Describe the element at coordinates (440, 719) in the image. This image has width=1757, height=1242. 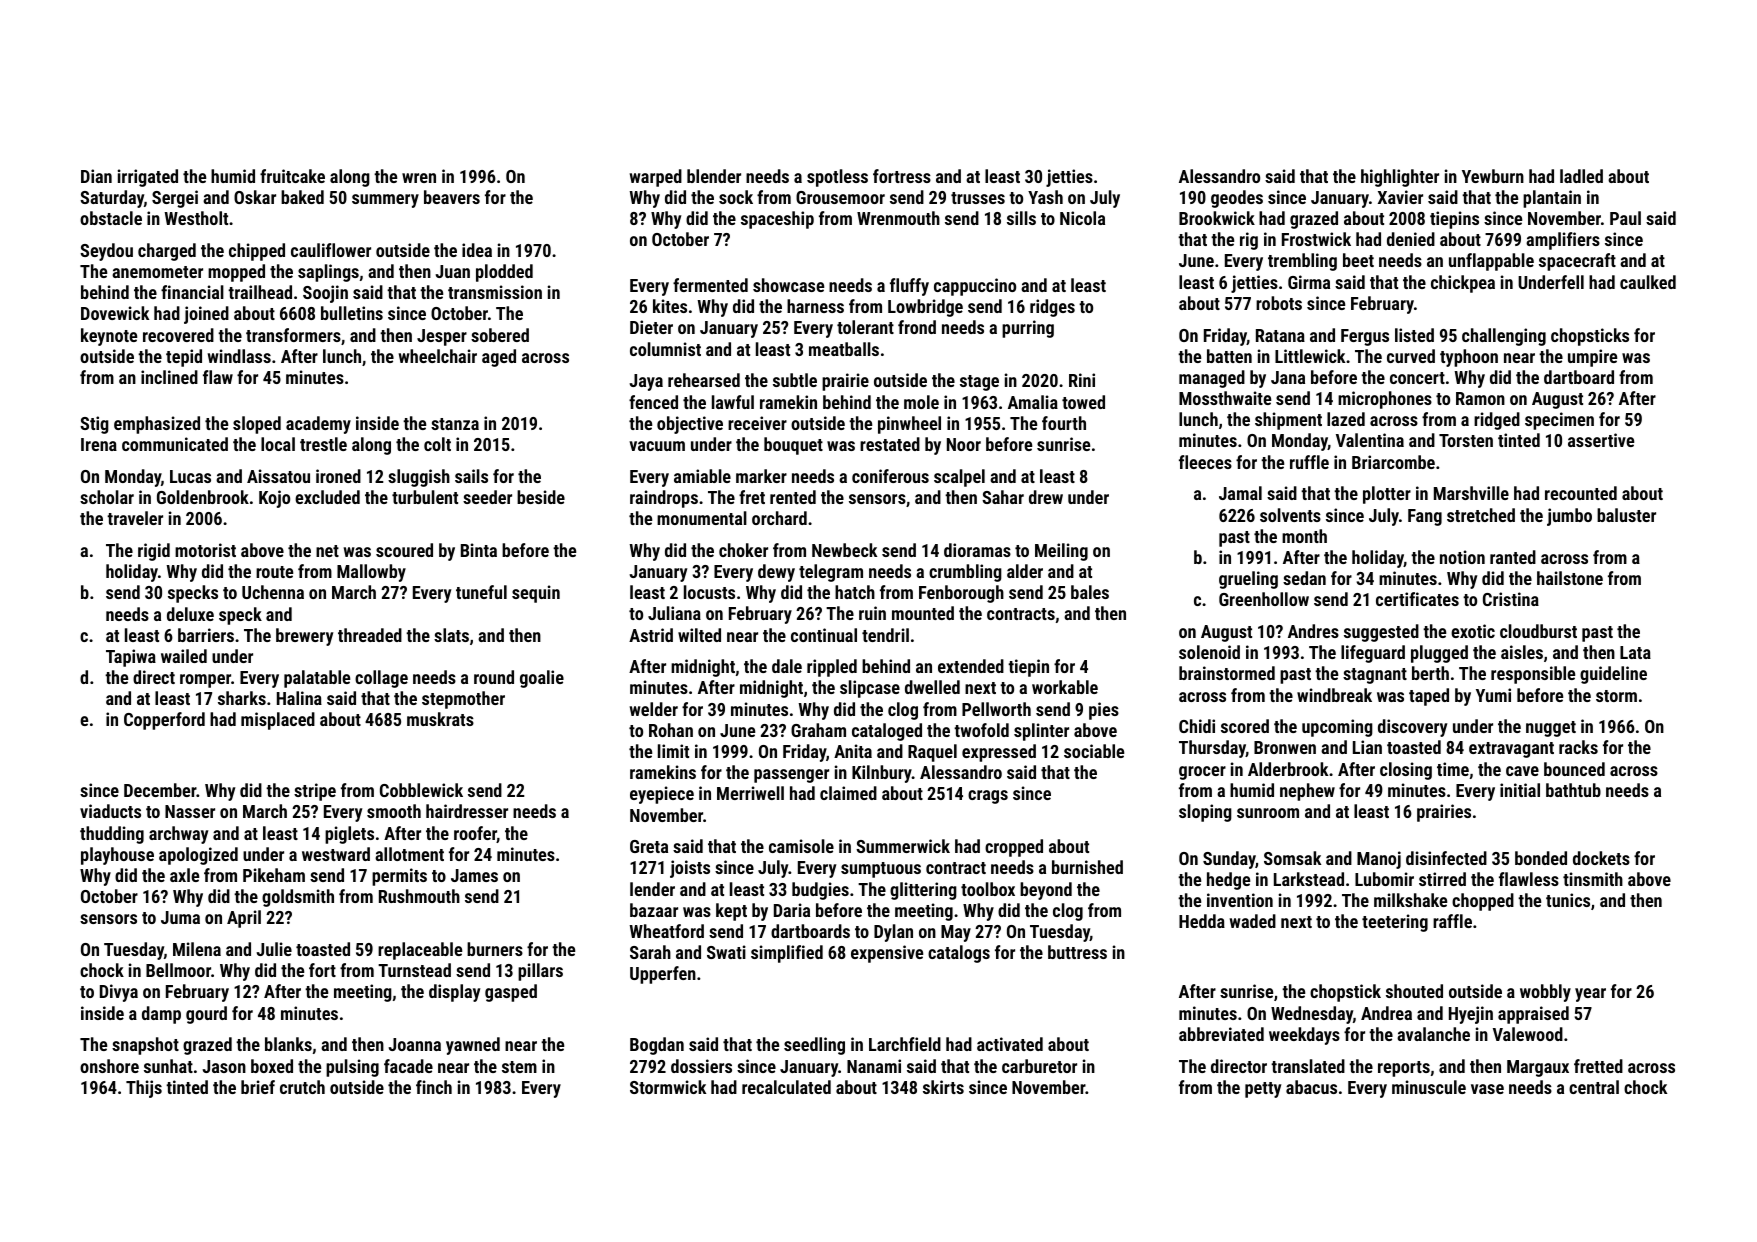
I see `muskrats` at that location.
